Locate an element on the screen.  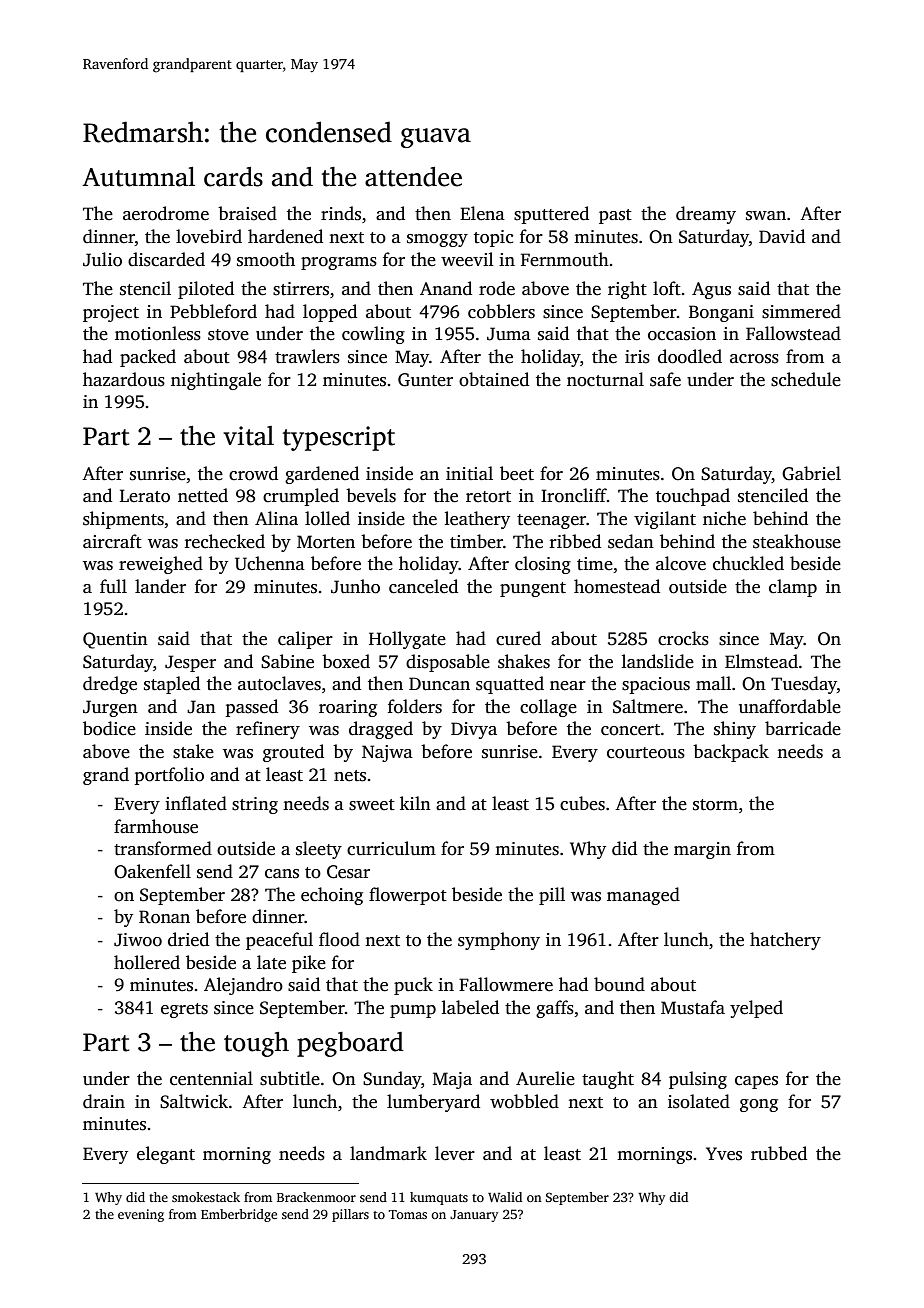
sweet is located at coordinates (372, 805).
